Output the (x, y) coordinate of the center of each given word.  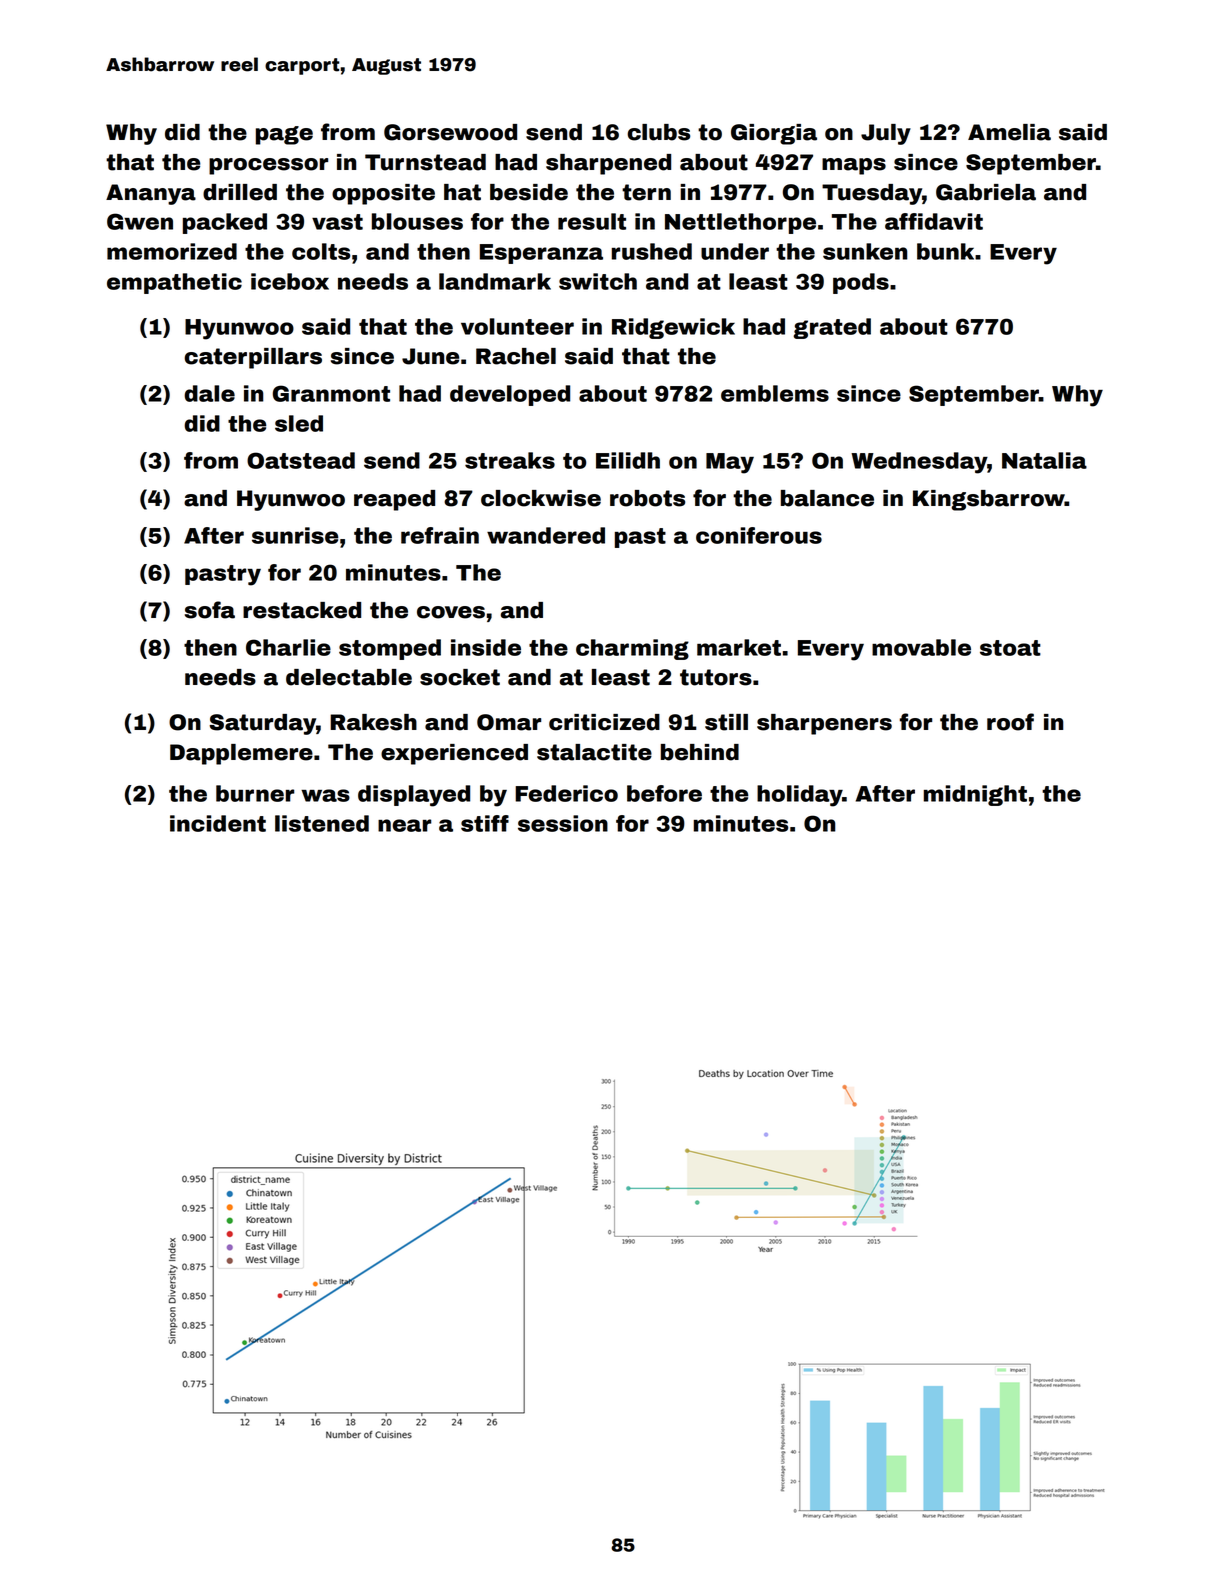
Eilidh (628, 460)
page (284, 135)
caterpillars (253, 358)
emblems (775, 393)
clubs (659, 132)
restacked (302, 610)
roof (1010, 722)
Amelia (1009, 132)
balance (827, 498)
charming (632, 649)
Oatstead (301, 460)
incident (218, 823)
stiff (485, 823)
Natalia (1044, 460)
